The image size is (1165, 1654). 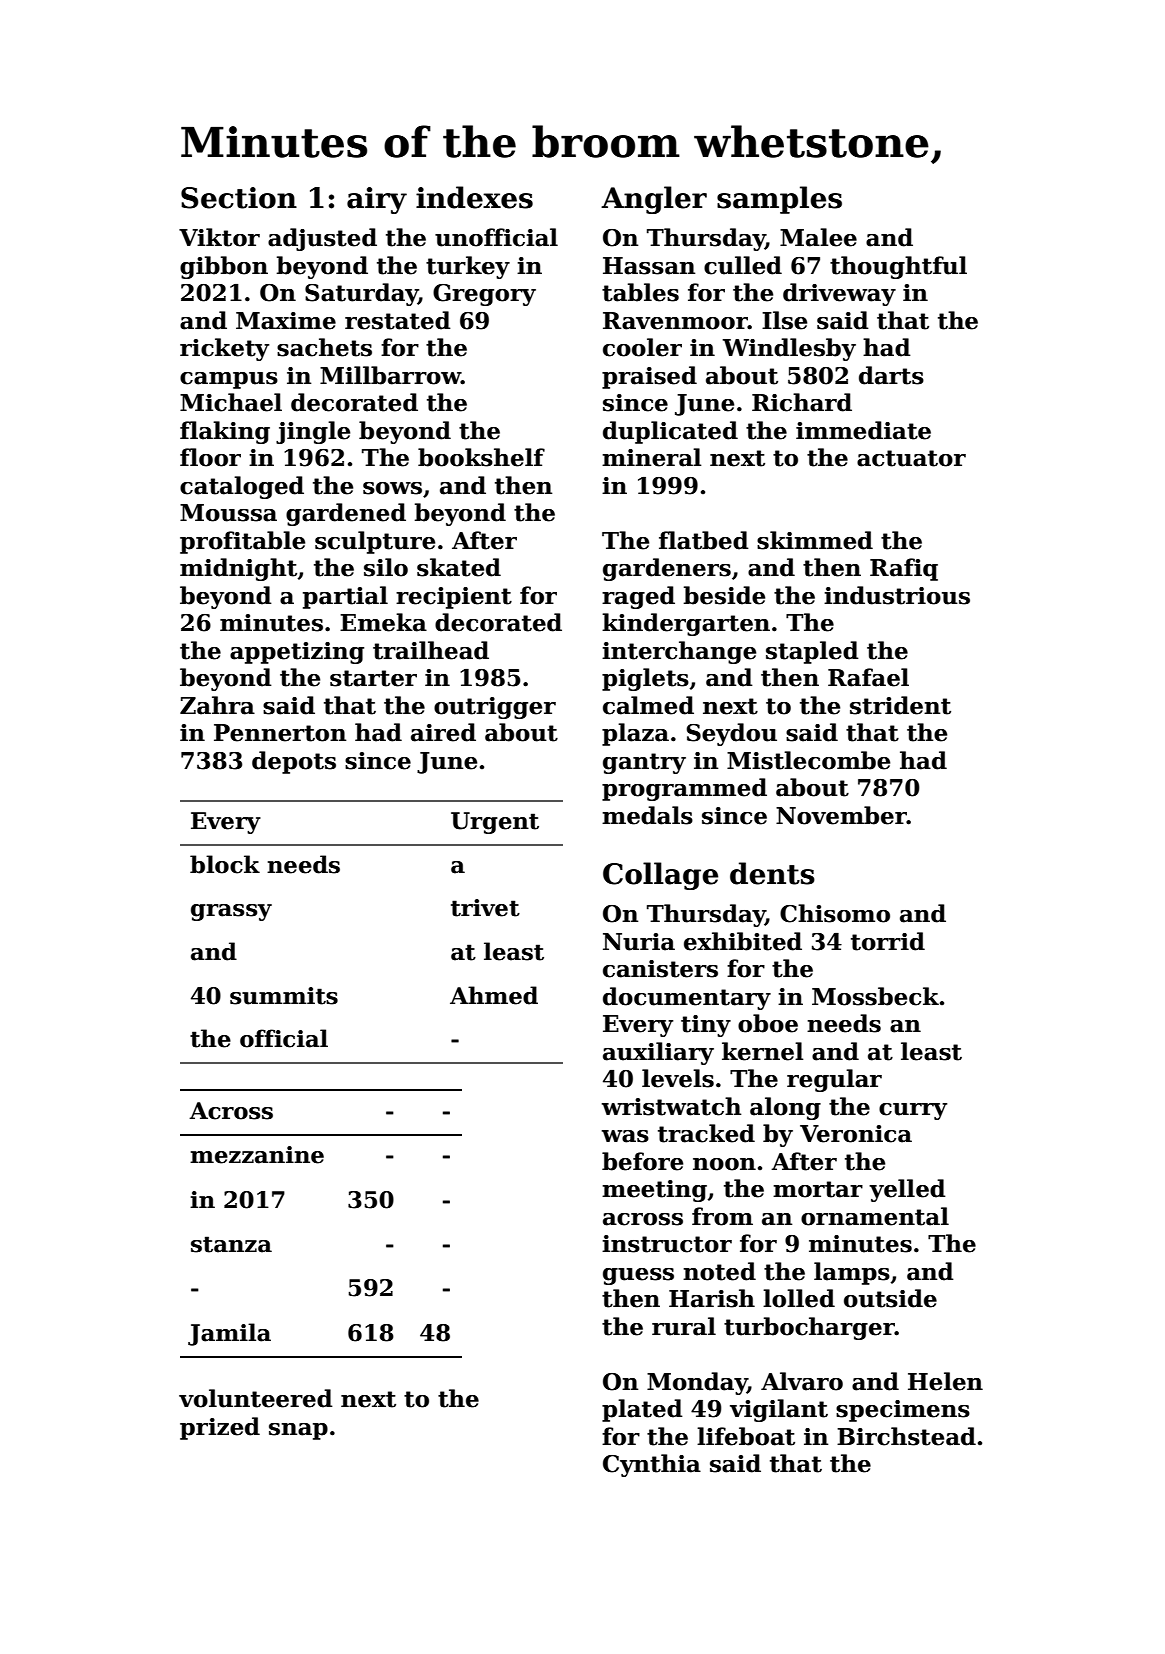 What do you see at coordinates (779, 200) in the screenshot?
I see `samples` at bounding box center [779, 200].
